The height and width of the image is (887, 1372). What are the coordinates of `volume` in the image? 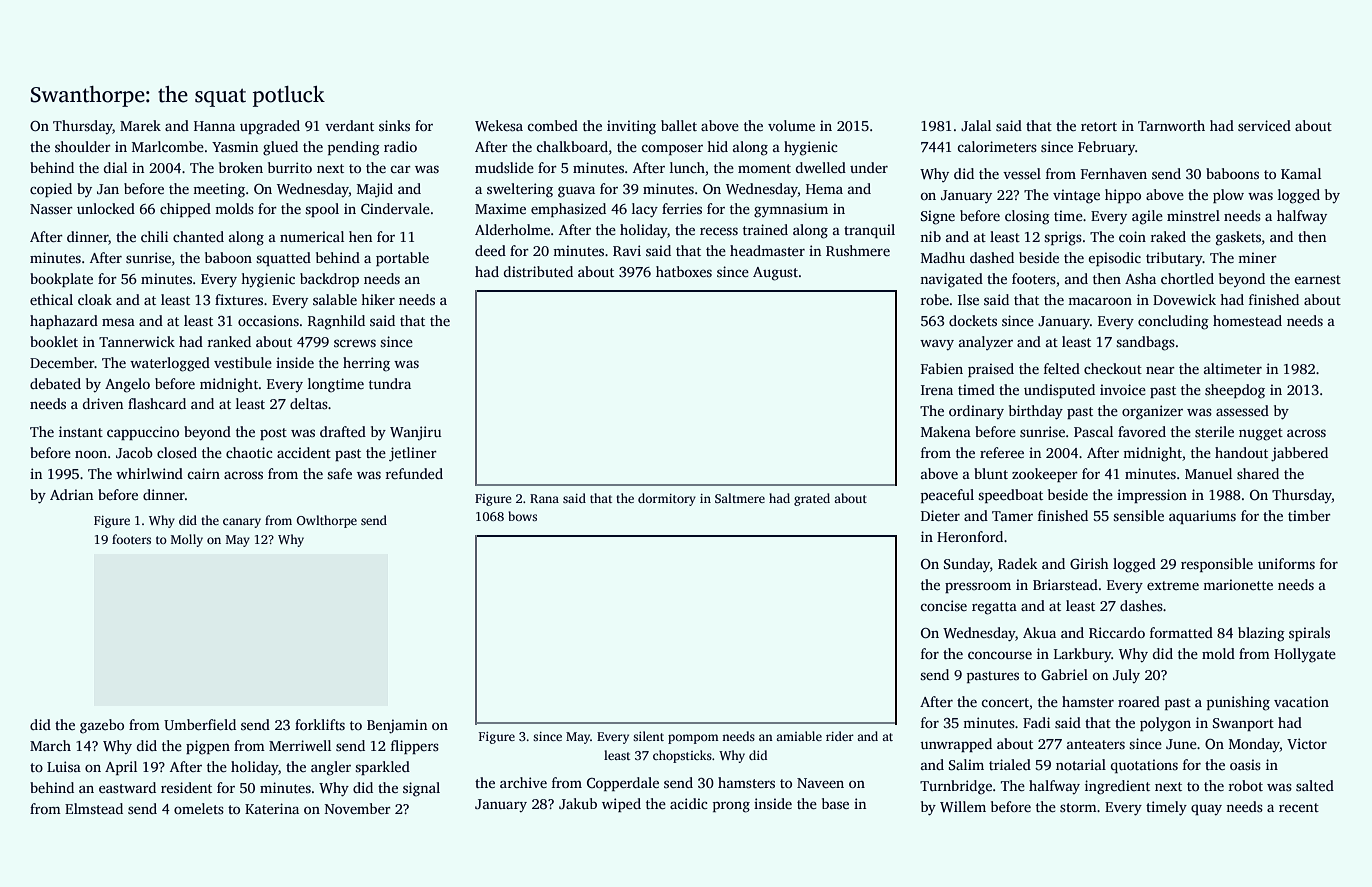 It's located at (791, 125).
